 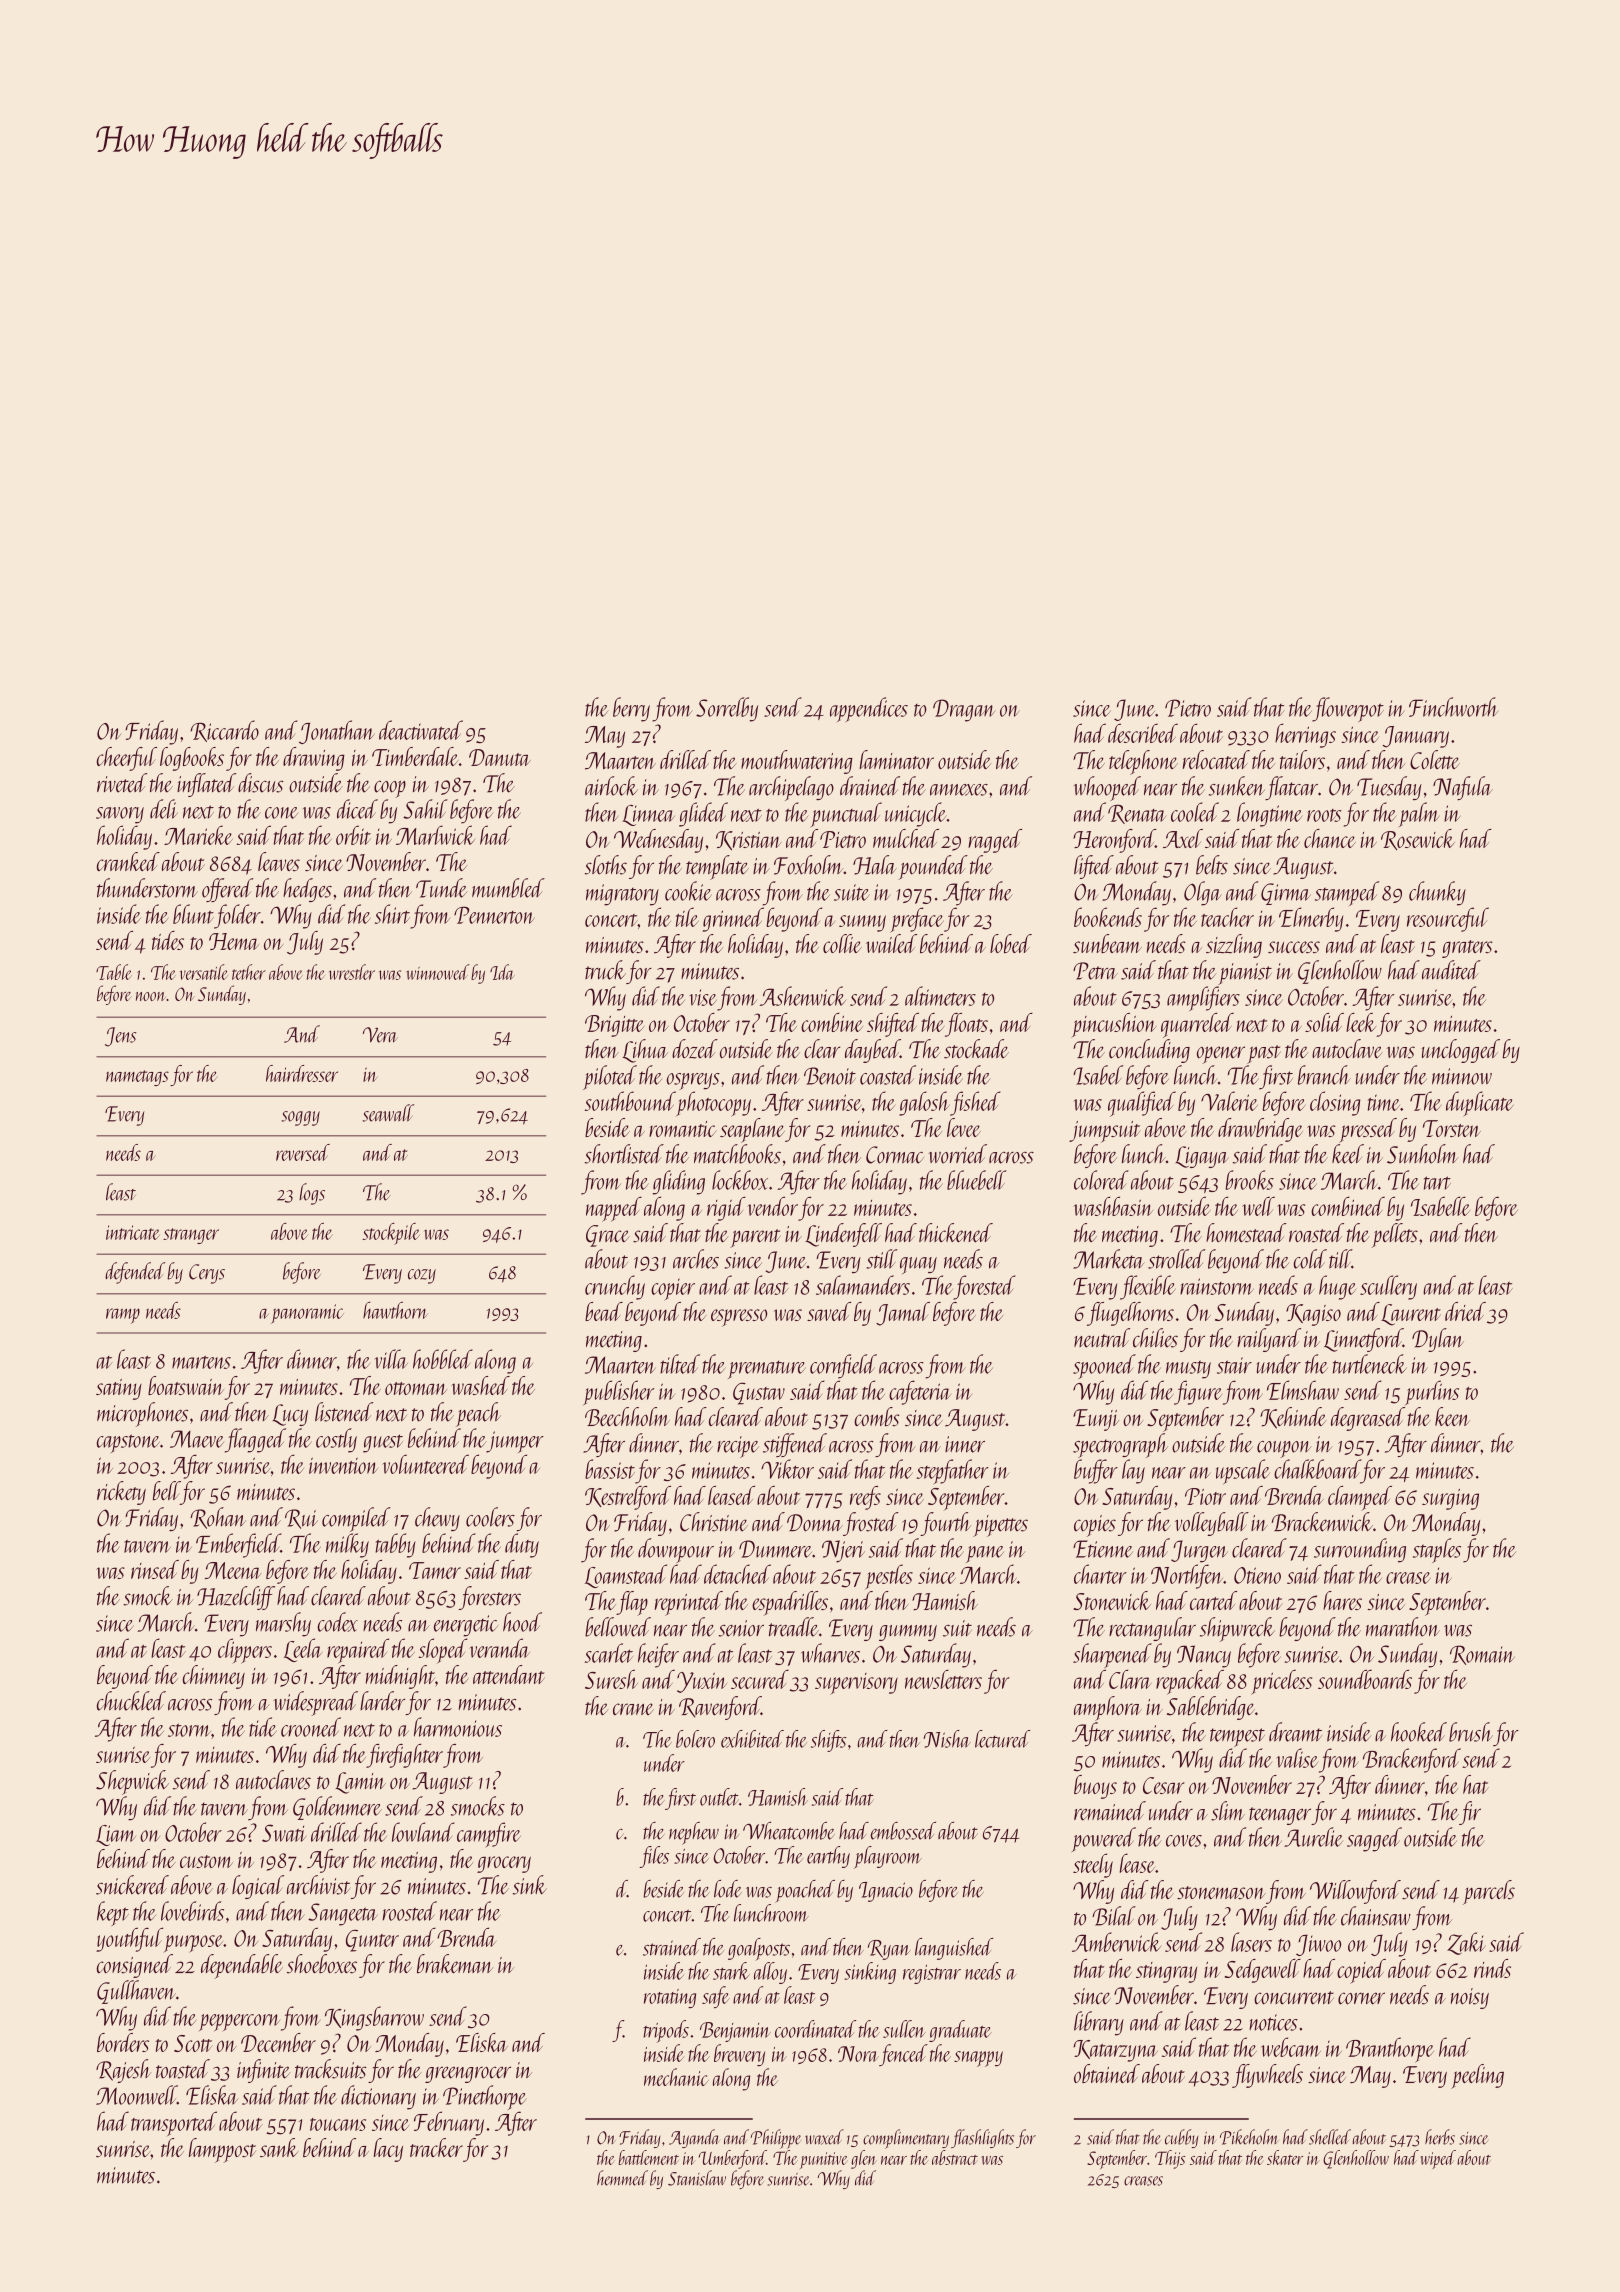 What do you see at coordinates (135, 1273) in the screenshot?
I see `defended` at bounding box center [135, 1273].
